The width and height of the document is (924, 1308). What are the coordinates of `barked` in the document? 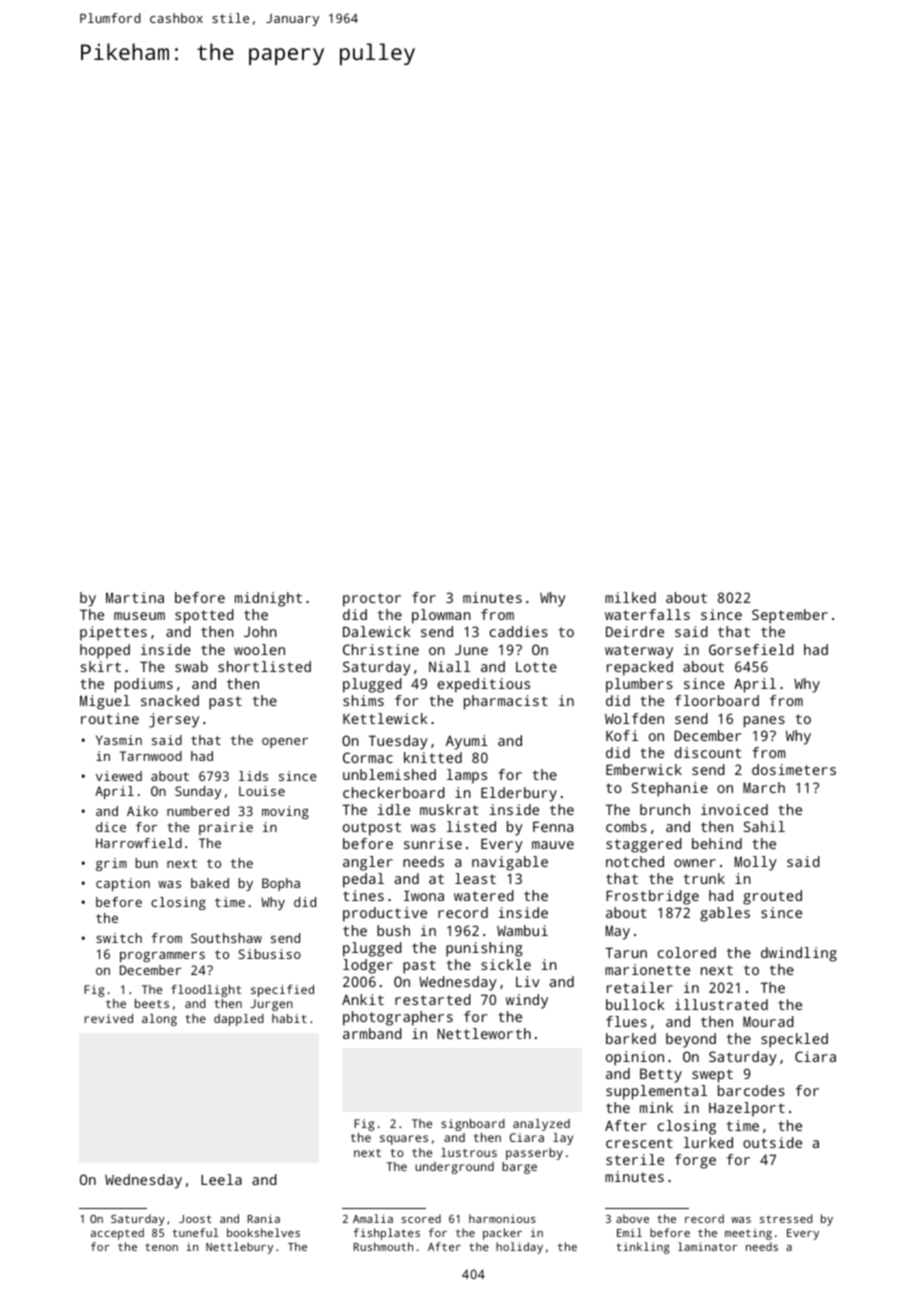 It's located at (631, 1038).
